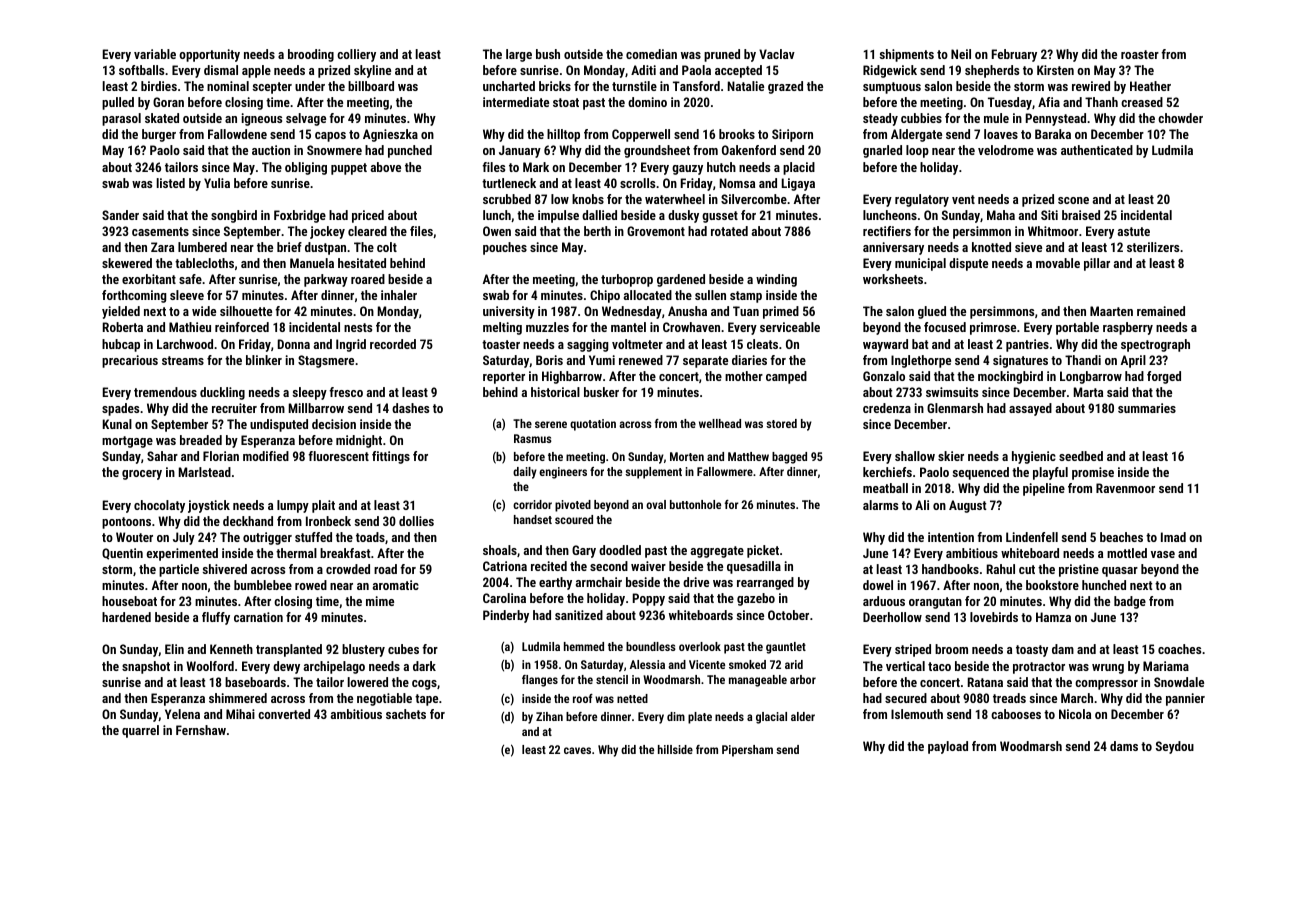  Describe the element at coordinates (142, 475) in the page. I see `grocery` at that location.
